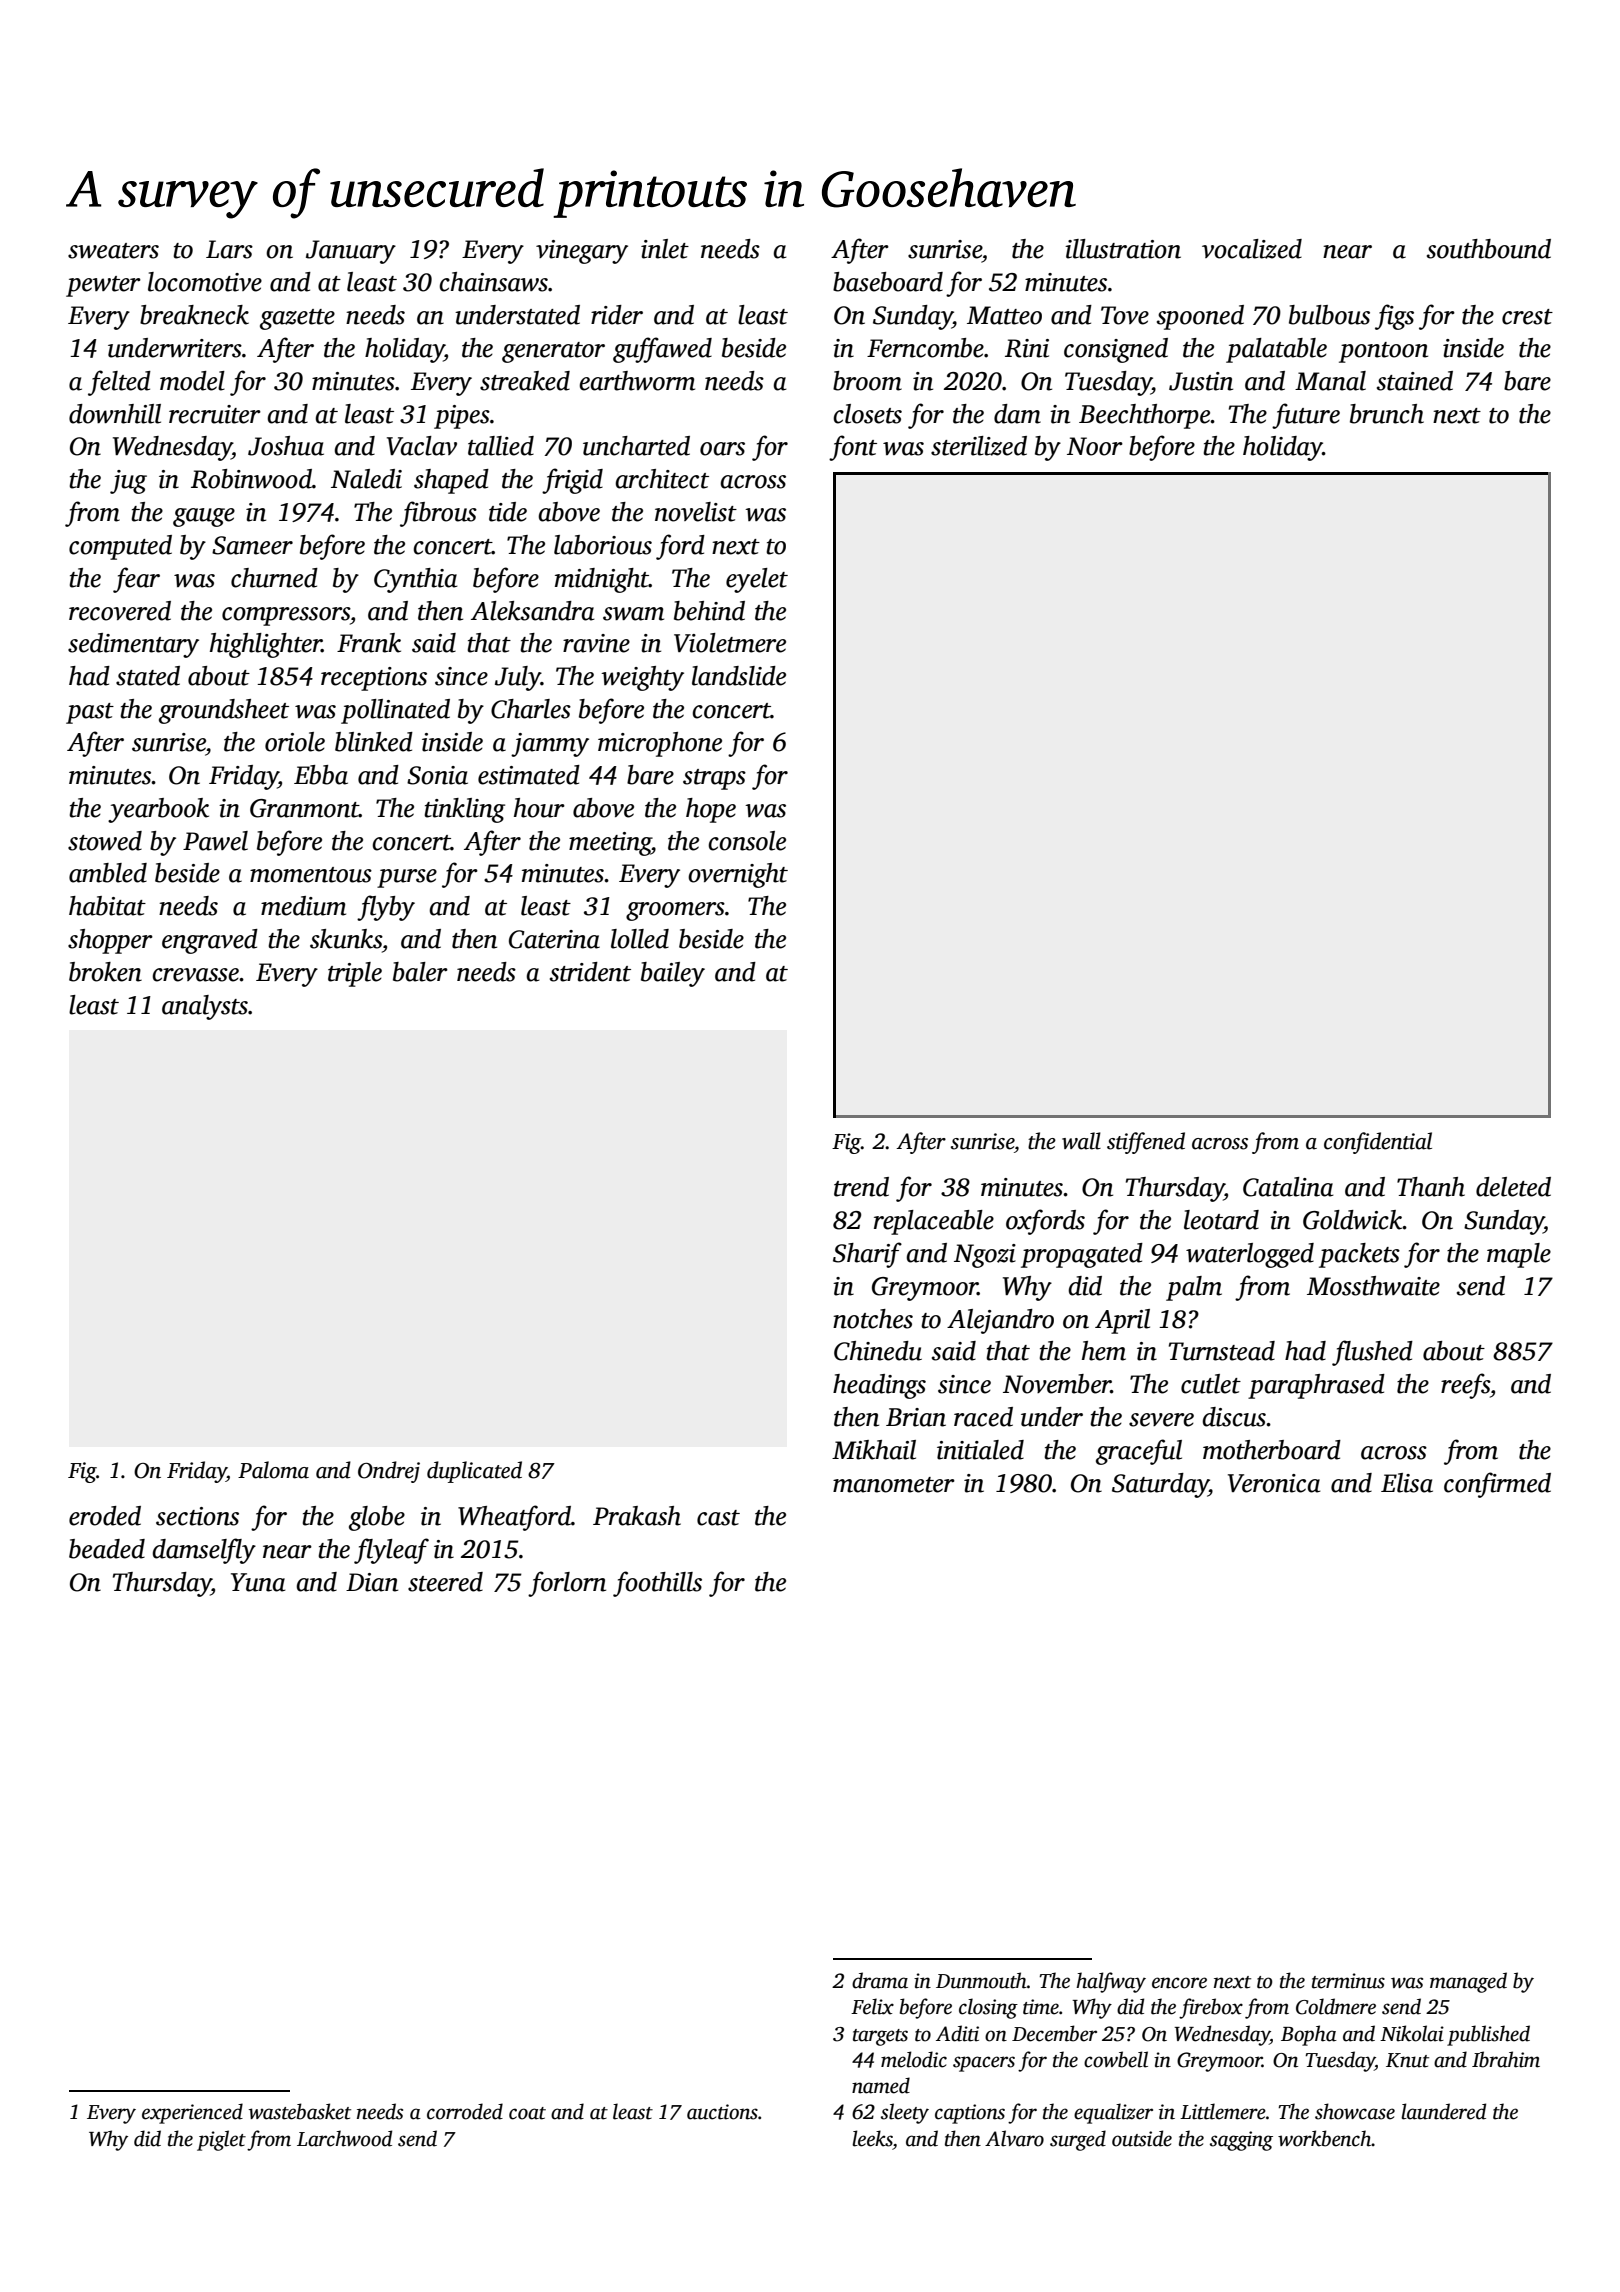 This document has height=2292, width=1620. I want to click on Elisa, so click(1407, 1483).
